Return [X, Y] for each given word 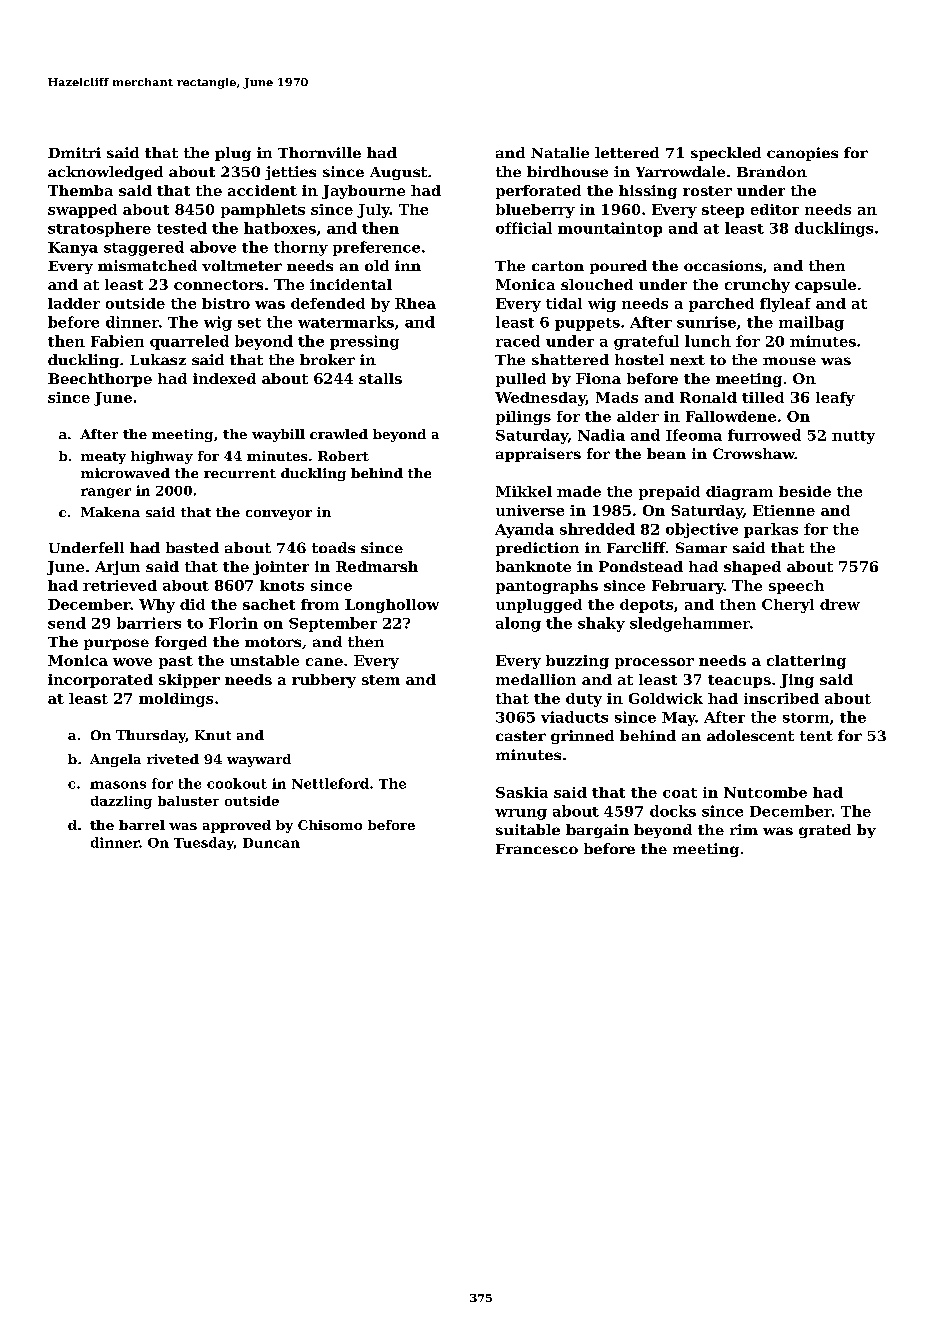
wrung [521, 814]
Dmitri [74, 152]
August [398, 173]
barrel [142, 825]
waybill [278, 435]
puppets [587, 324]
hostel [639, 359]
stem [381, 680]
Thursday [151, 736]
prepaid [669, 493]
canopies [802, 154]
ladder [74, 303]
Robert [343, 456]
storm [806, 718]
